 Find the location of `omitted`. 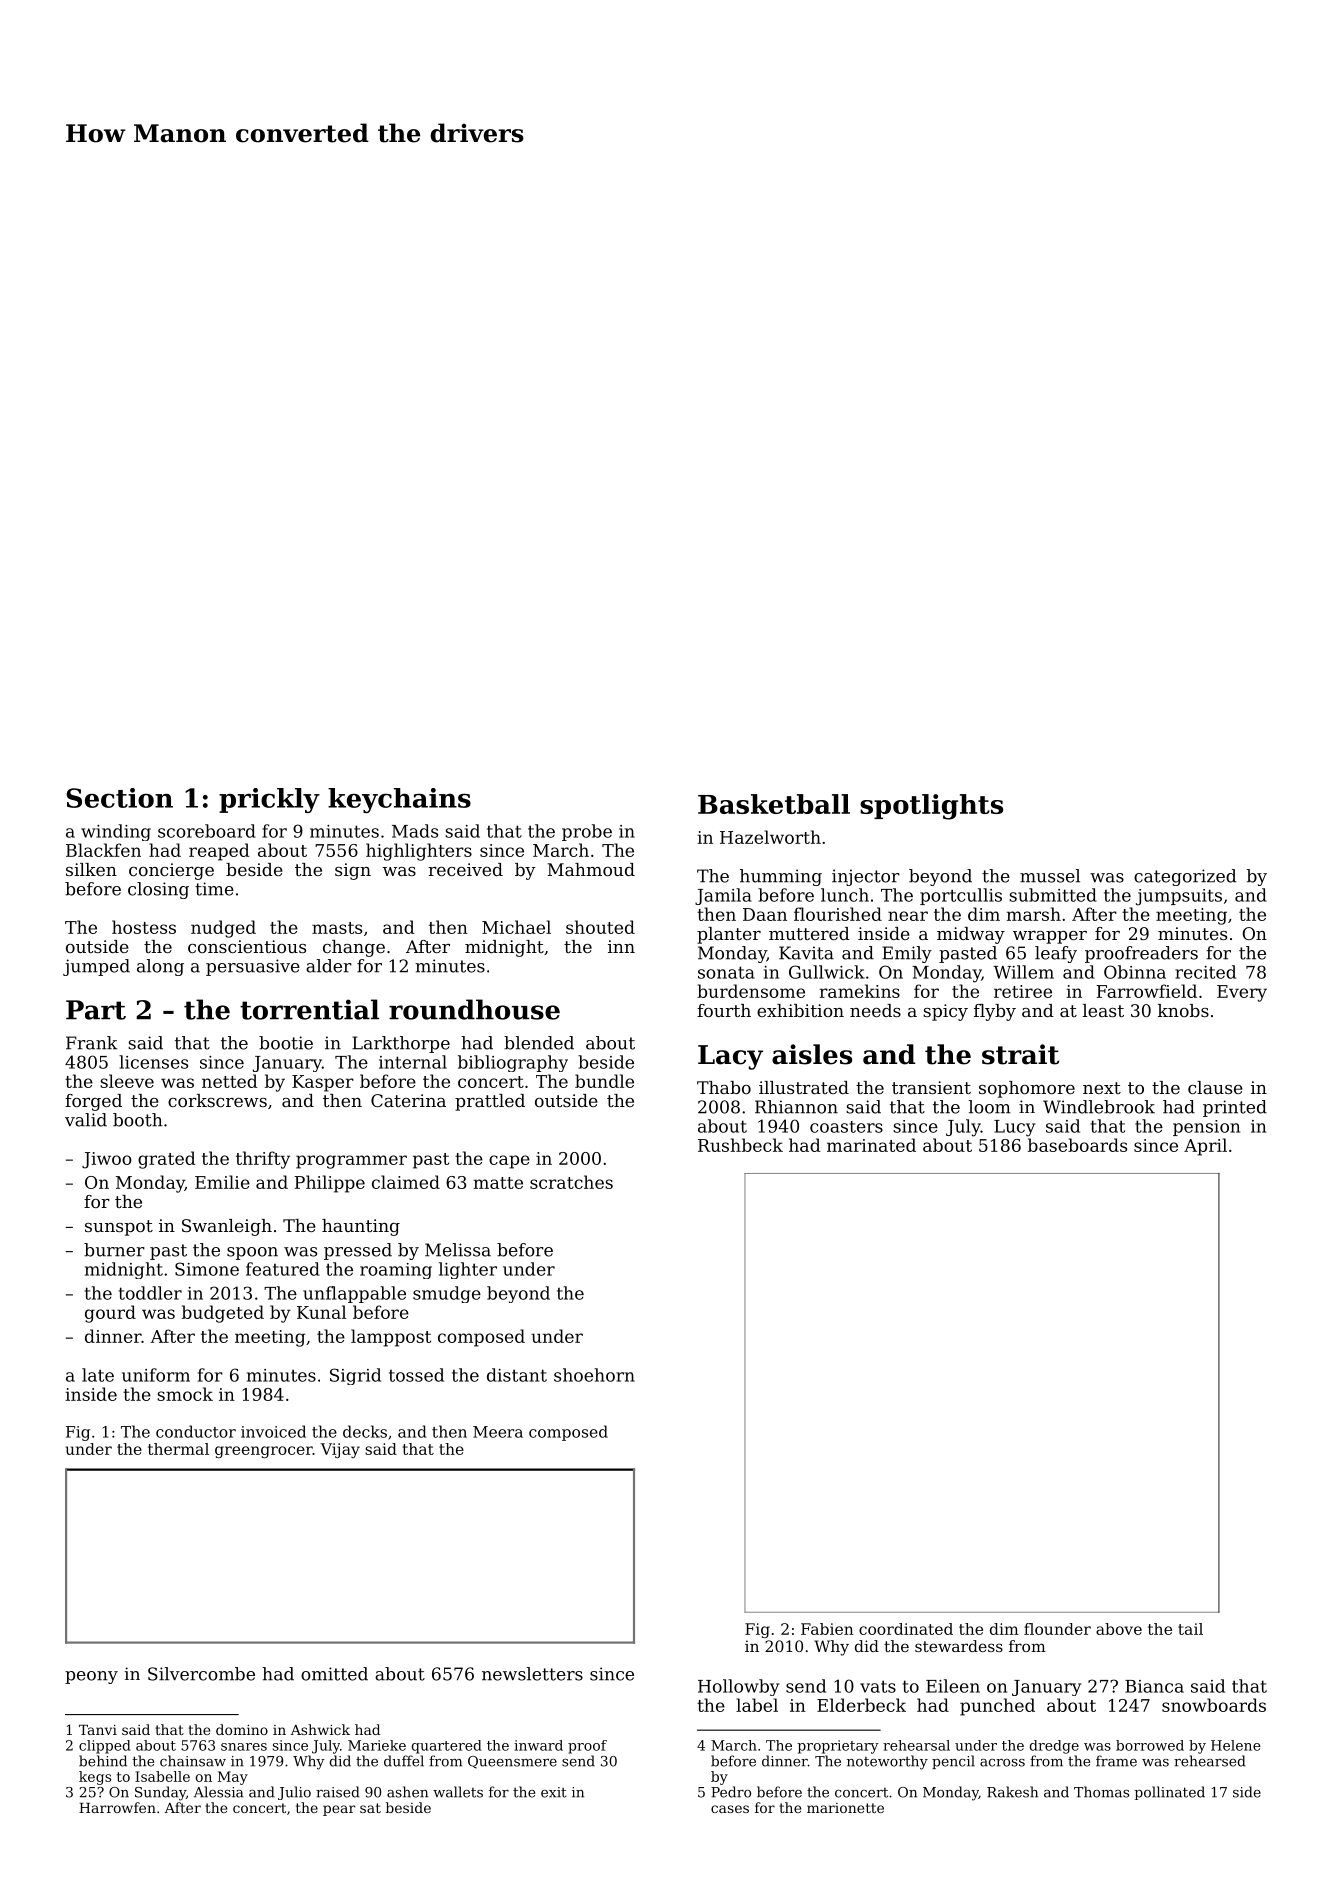

omitted is located at coordinates (334, 1674).
